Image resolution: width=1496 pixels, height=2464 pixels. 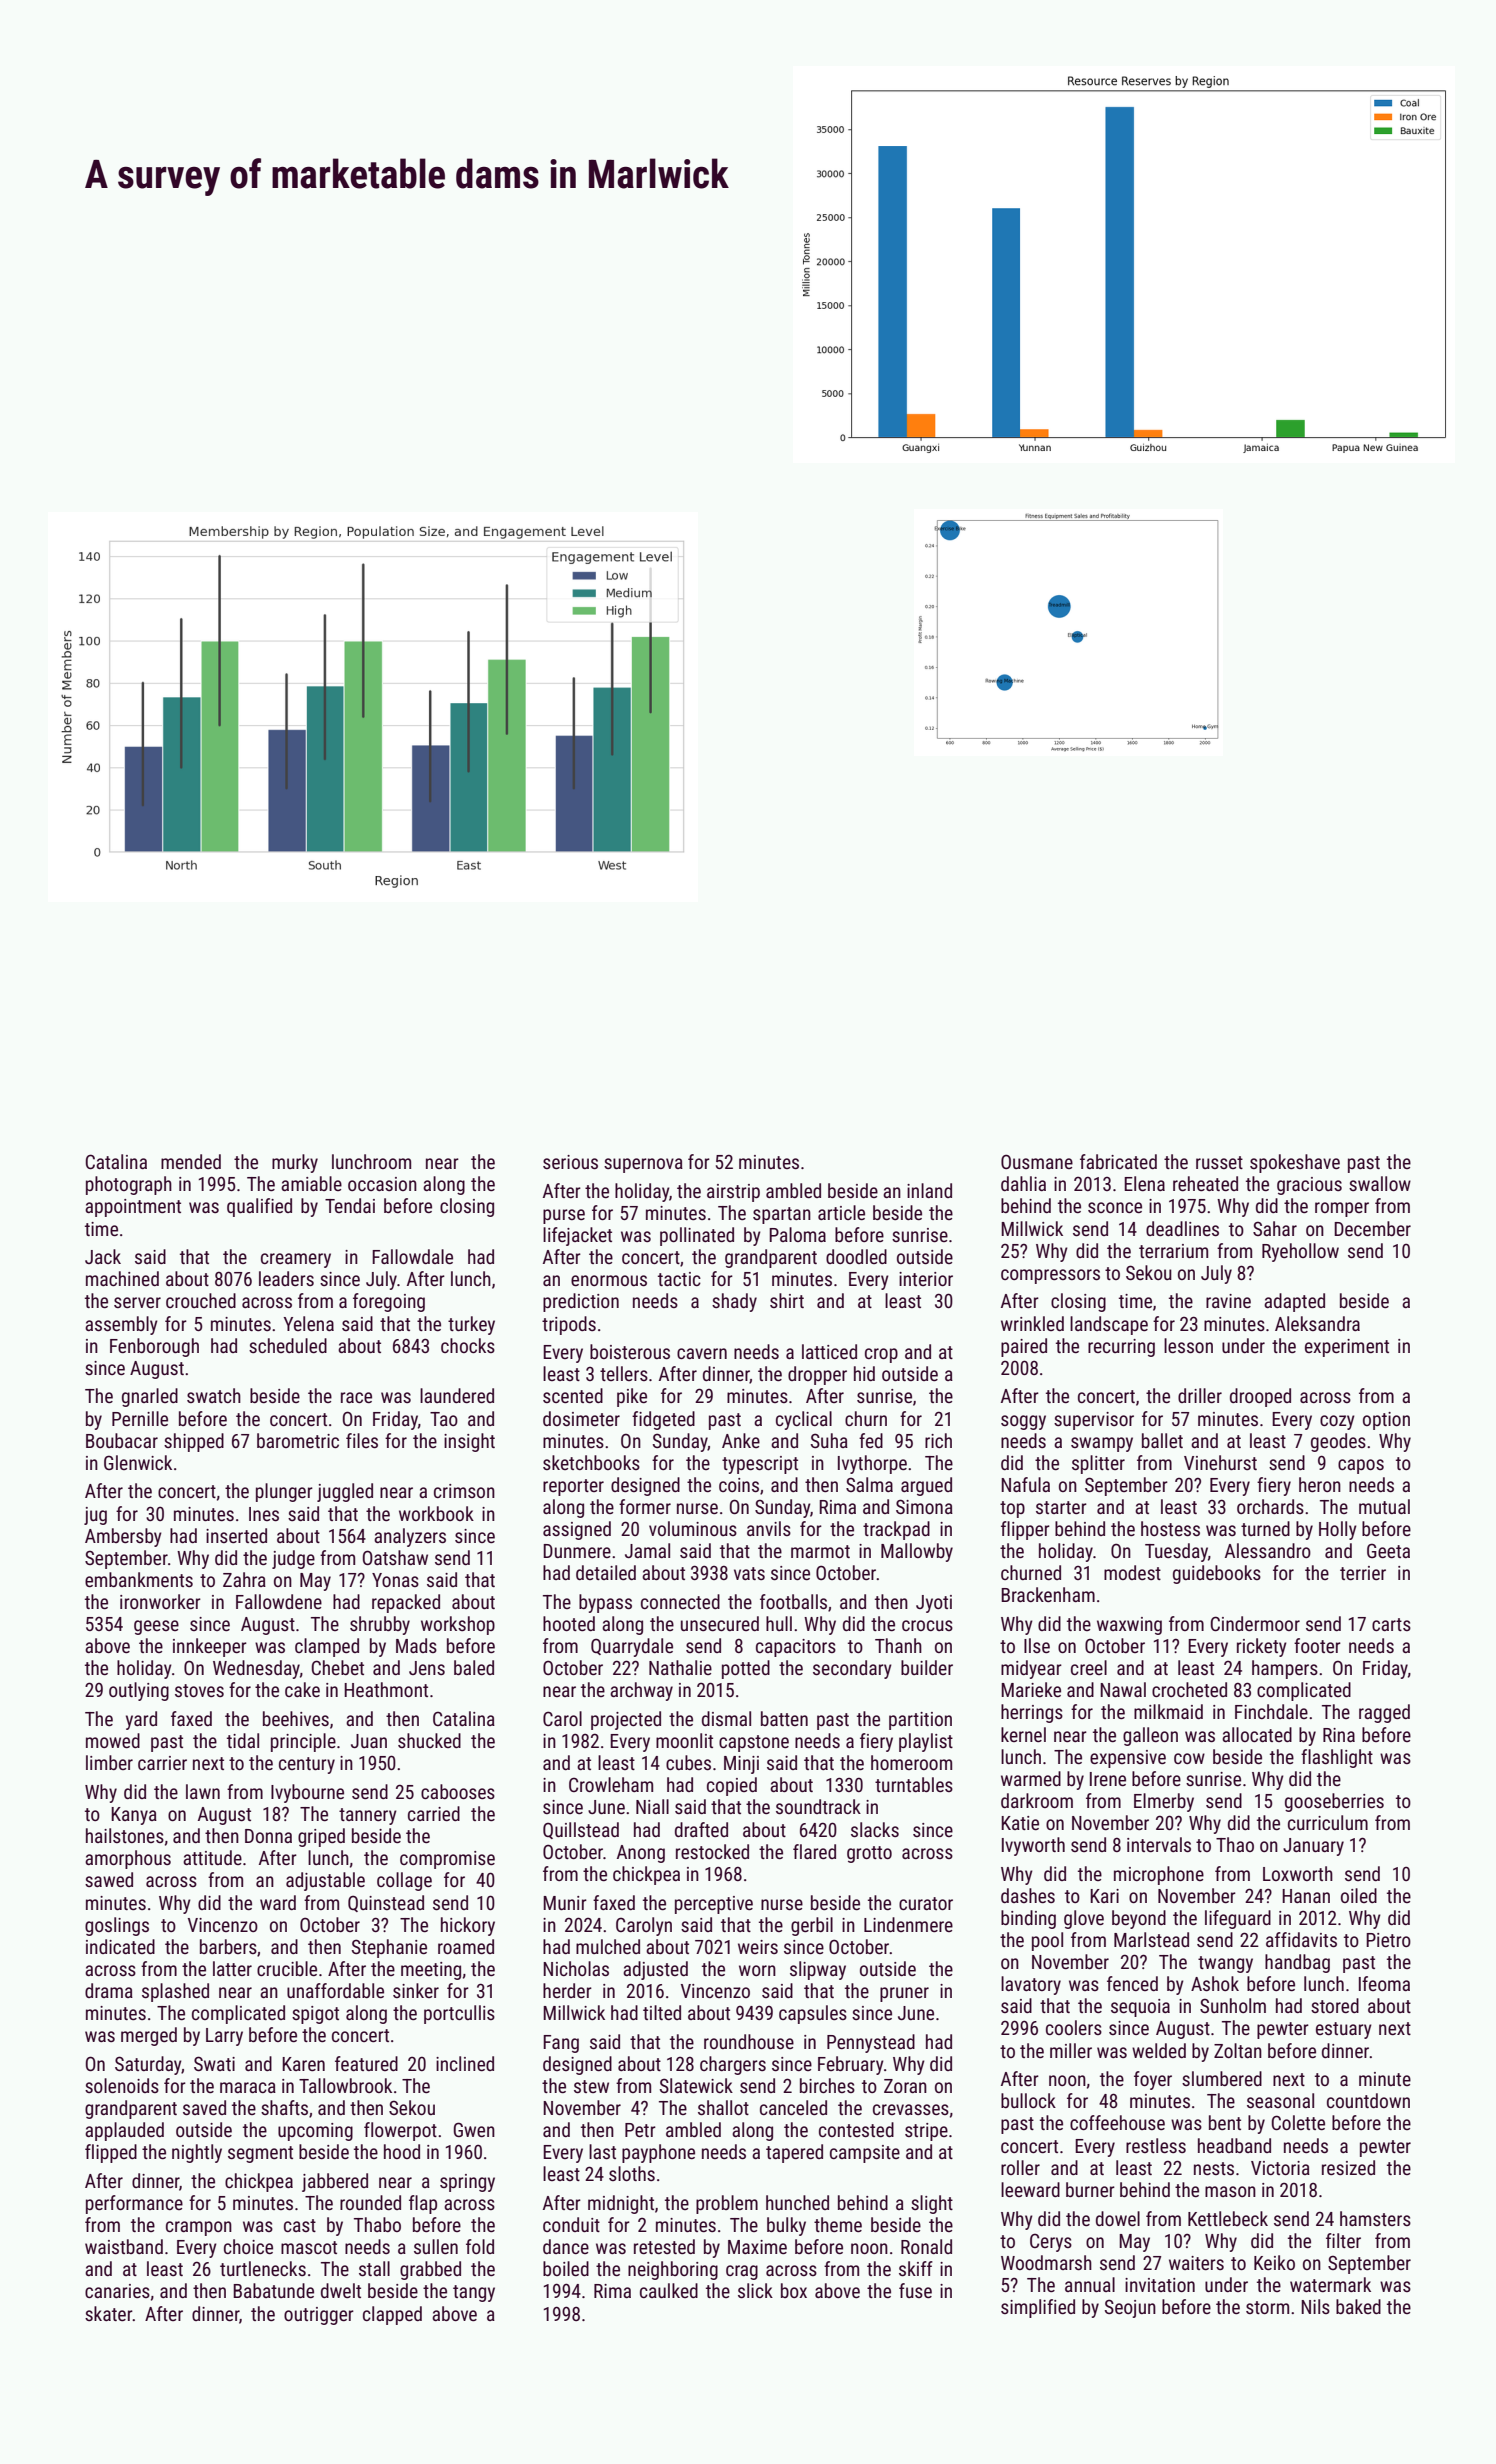 I want to click on fabricated, so click(x=1118, y=1161).
